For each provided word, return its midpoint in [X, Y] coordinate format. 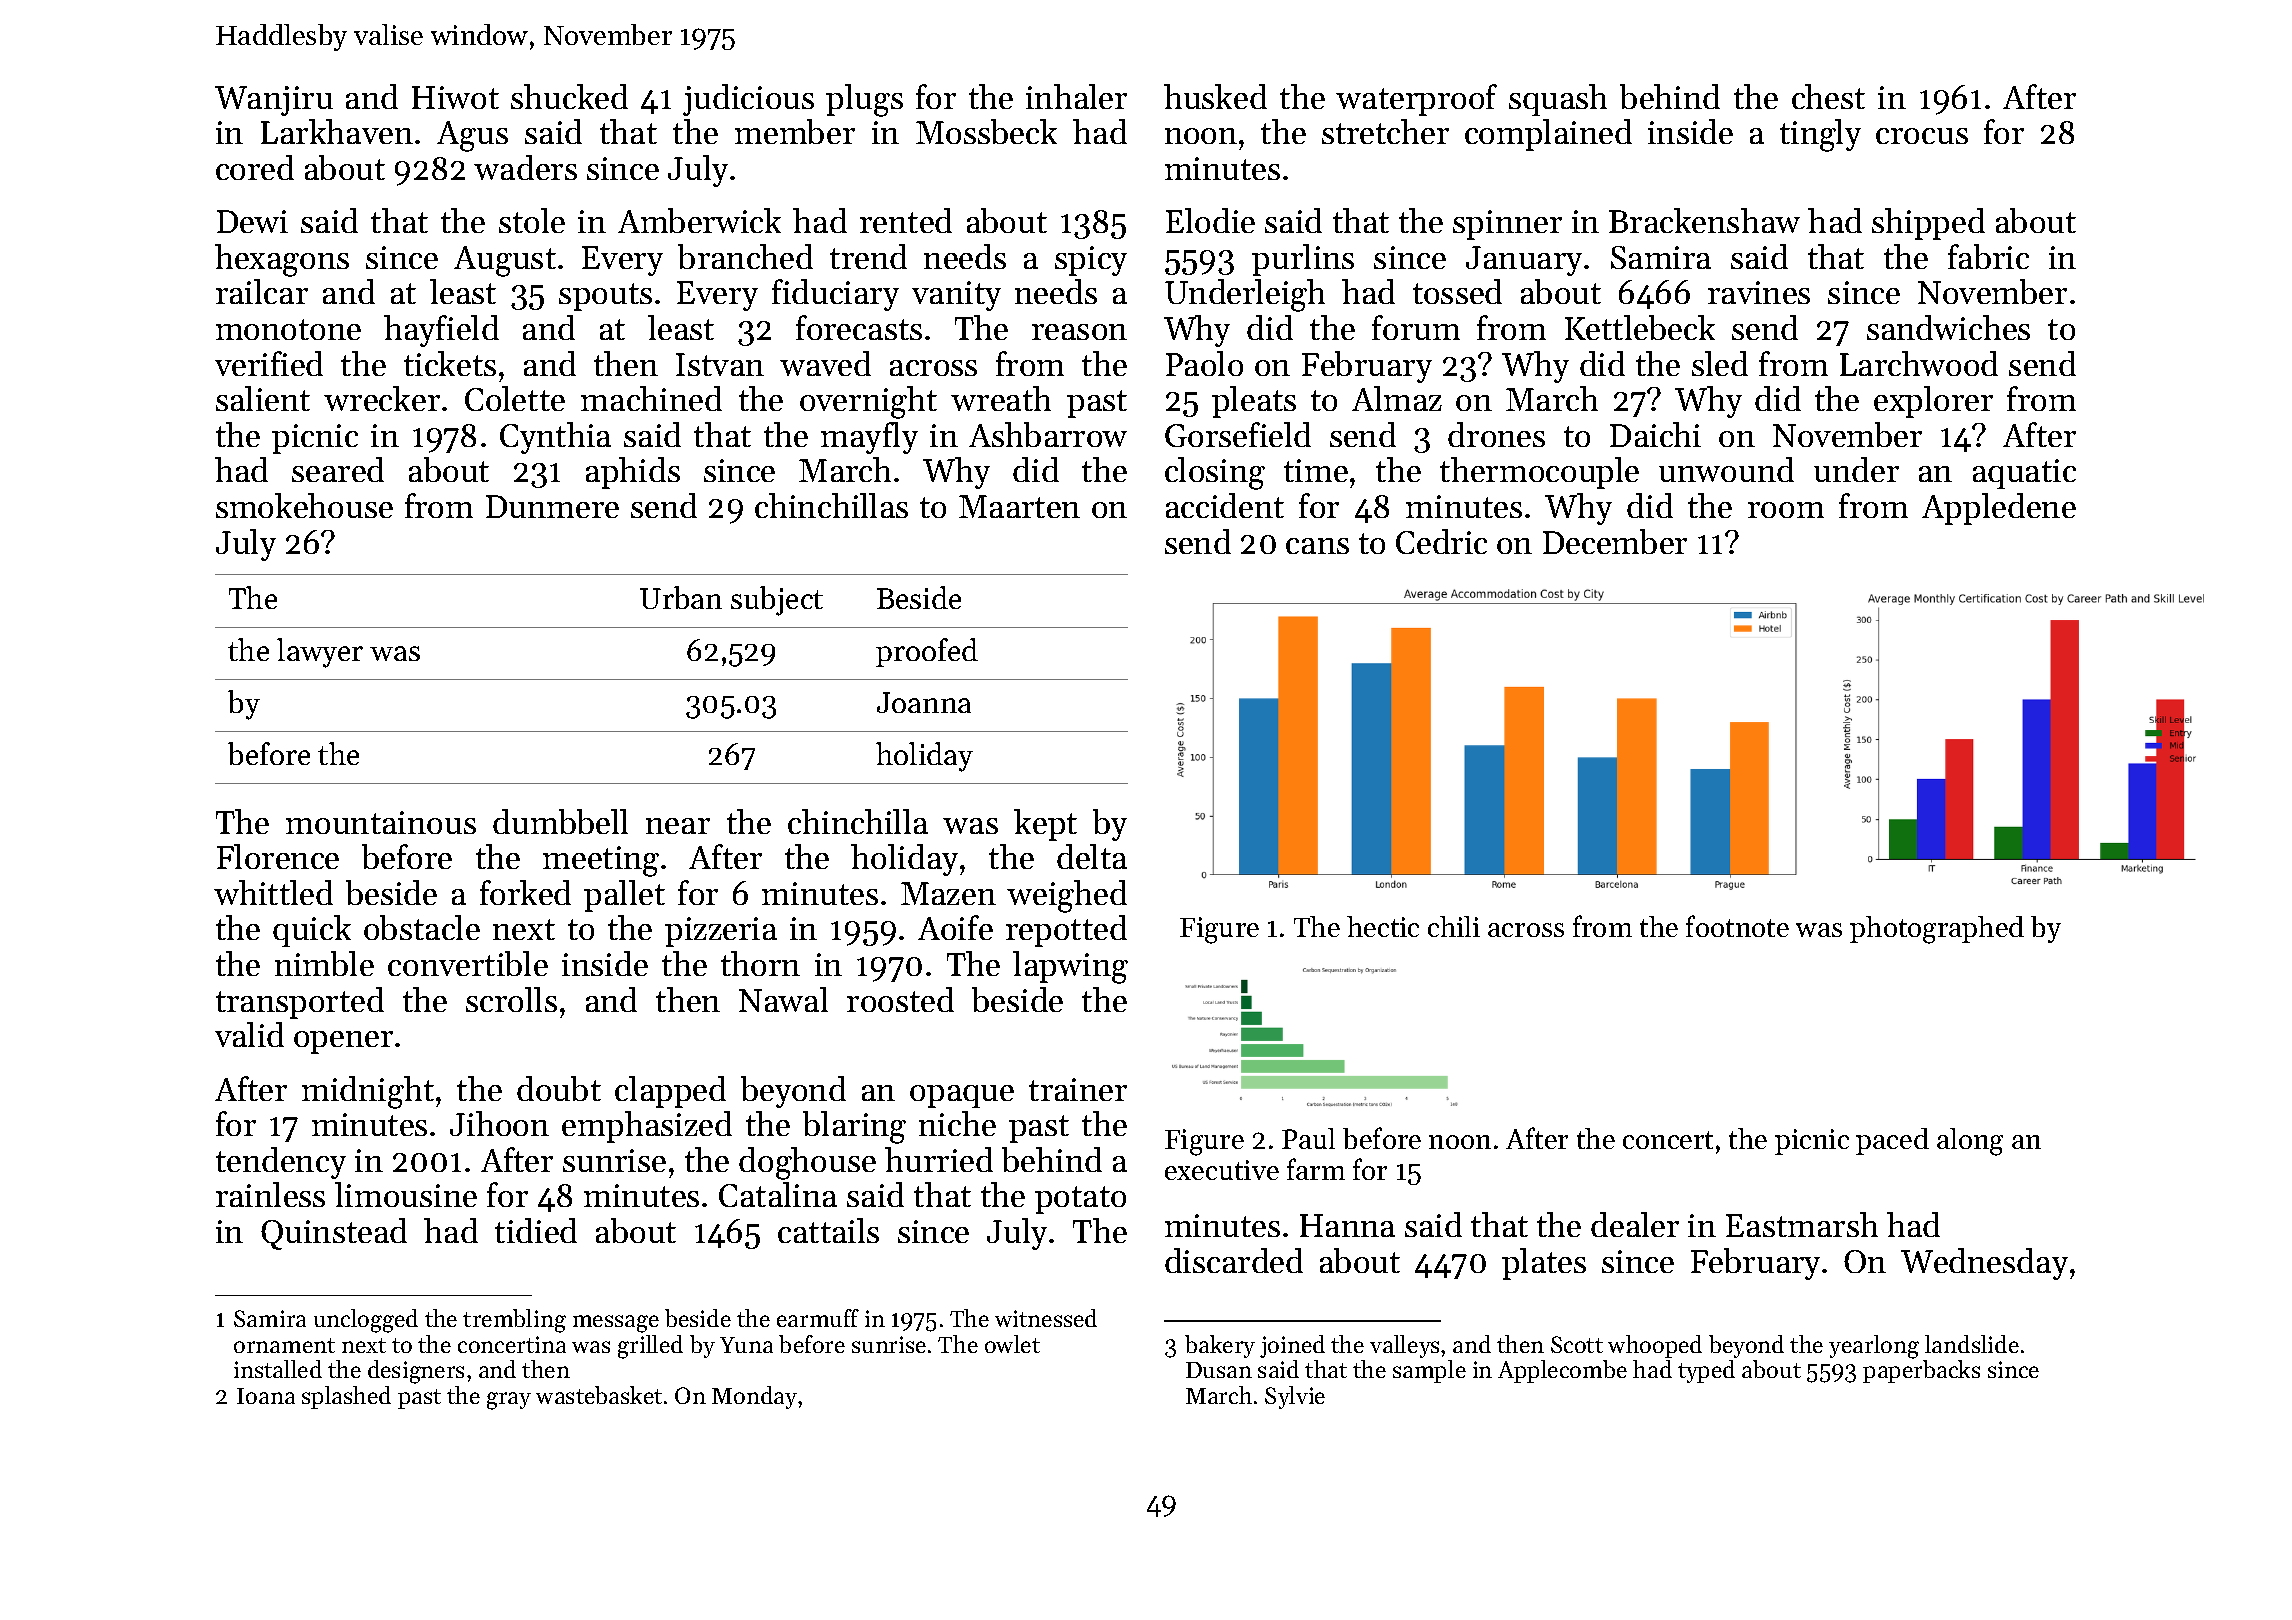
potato [1080, 1200]
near [678, 826]
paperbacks [1921, 1371]
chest [1828, 96]
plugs [864, 100]
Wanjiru [274, 101]
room [1786, 510]
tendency [281, 1163]
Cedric [1441, 541]
